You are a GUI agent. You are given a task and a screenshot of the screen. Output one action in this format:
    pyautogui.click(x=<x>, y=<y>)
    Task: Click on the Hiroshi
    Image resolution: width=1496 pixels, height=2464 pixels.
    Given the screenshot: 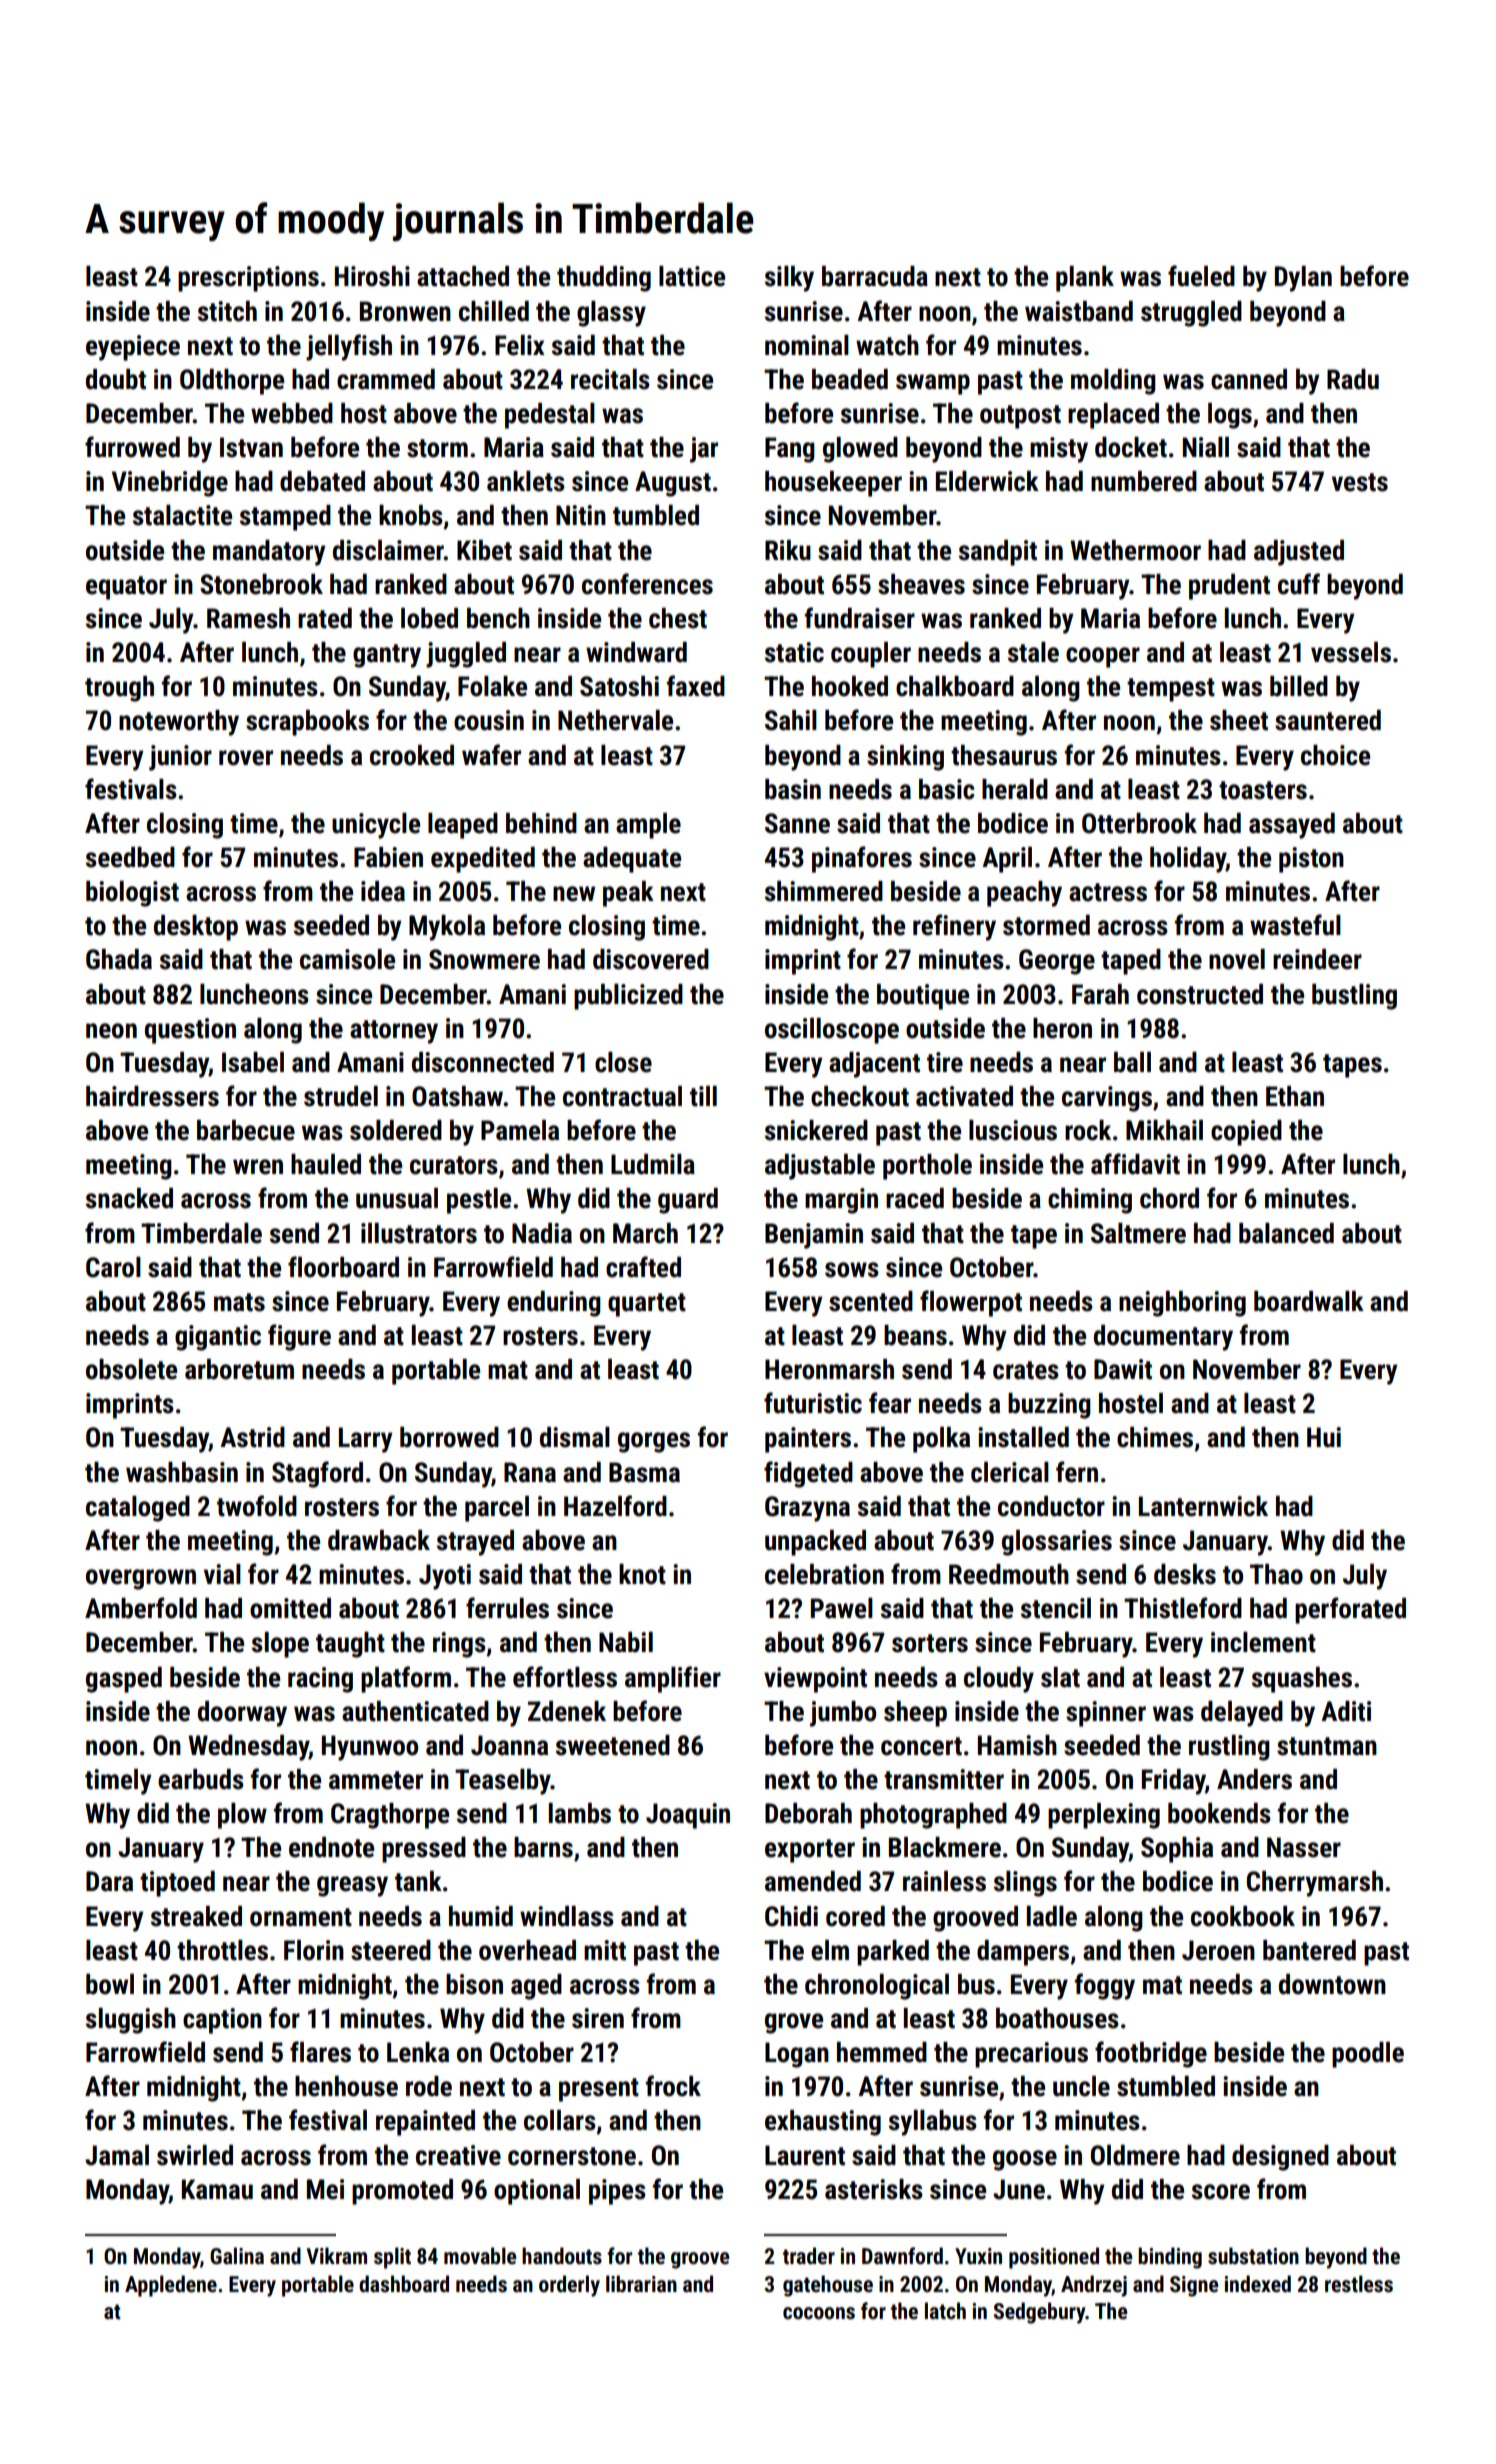 What is the action you would take?
    pyautogui.click(x=372, y=276)
